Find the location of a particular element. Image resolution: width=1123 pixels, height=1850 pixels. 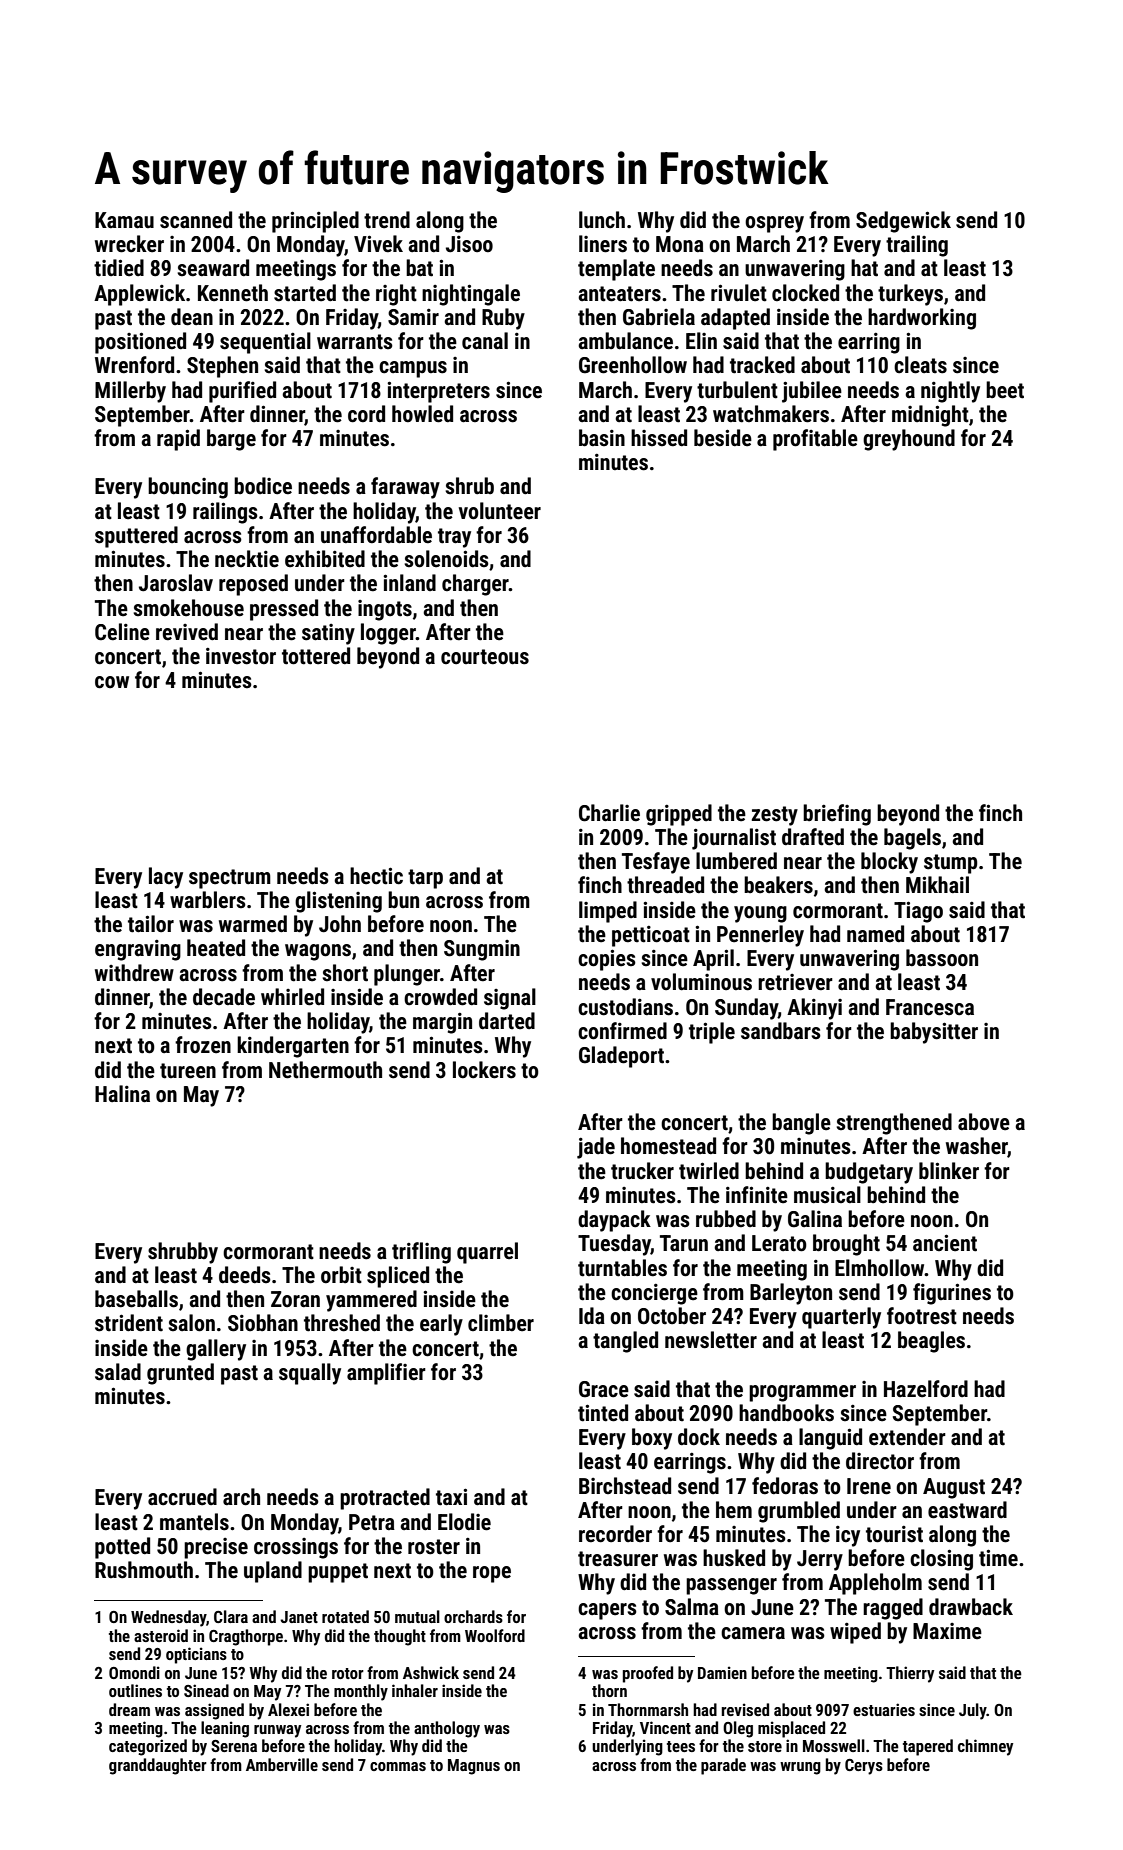

Grace is located at coordinates (604, 1389).
